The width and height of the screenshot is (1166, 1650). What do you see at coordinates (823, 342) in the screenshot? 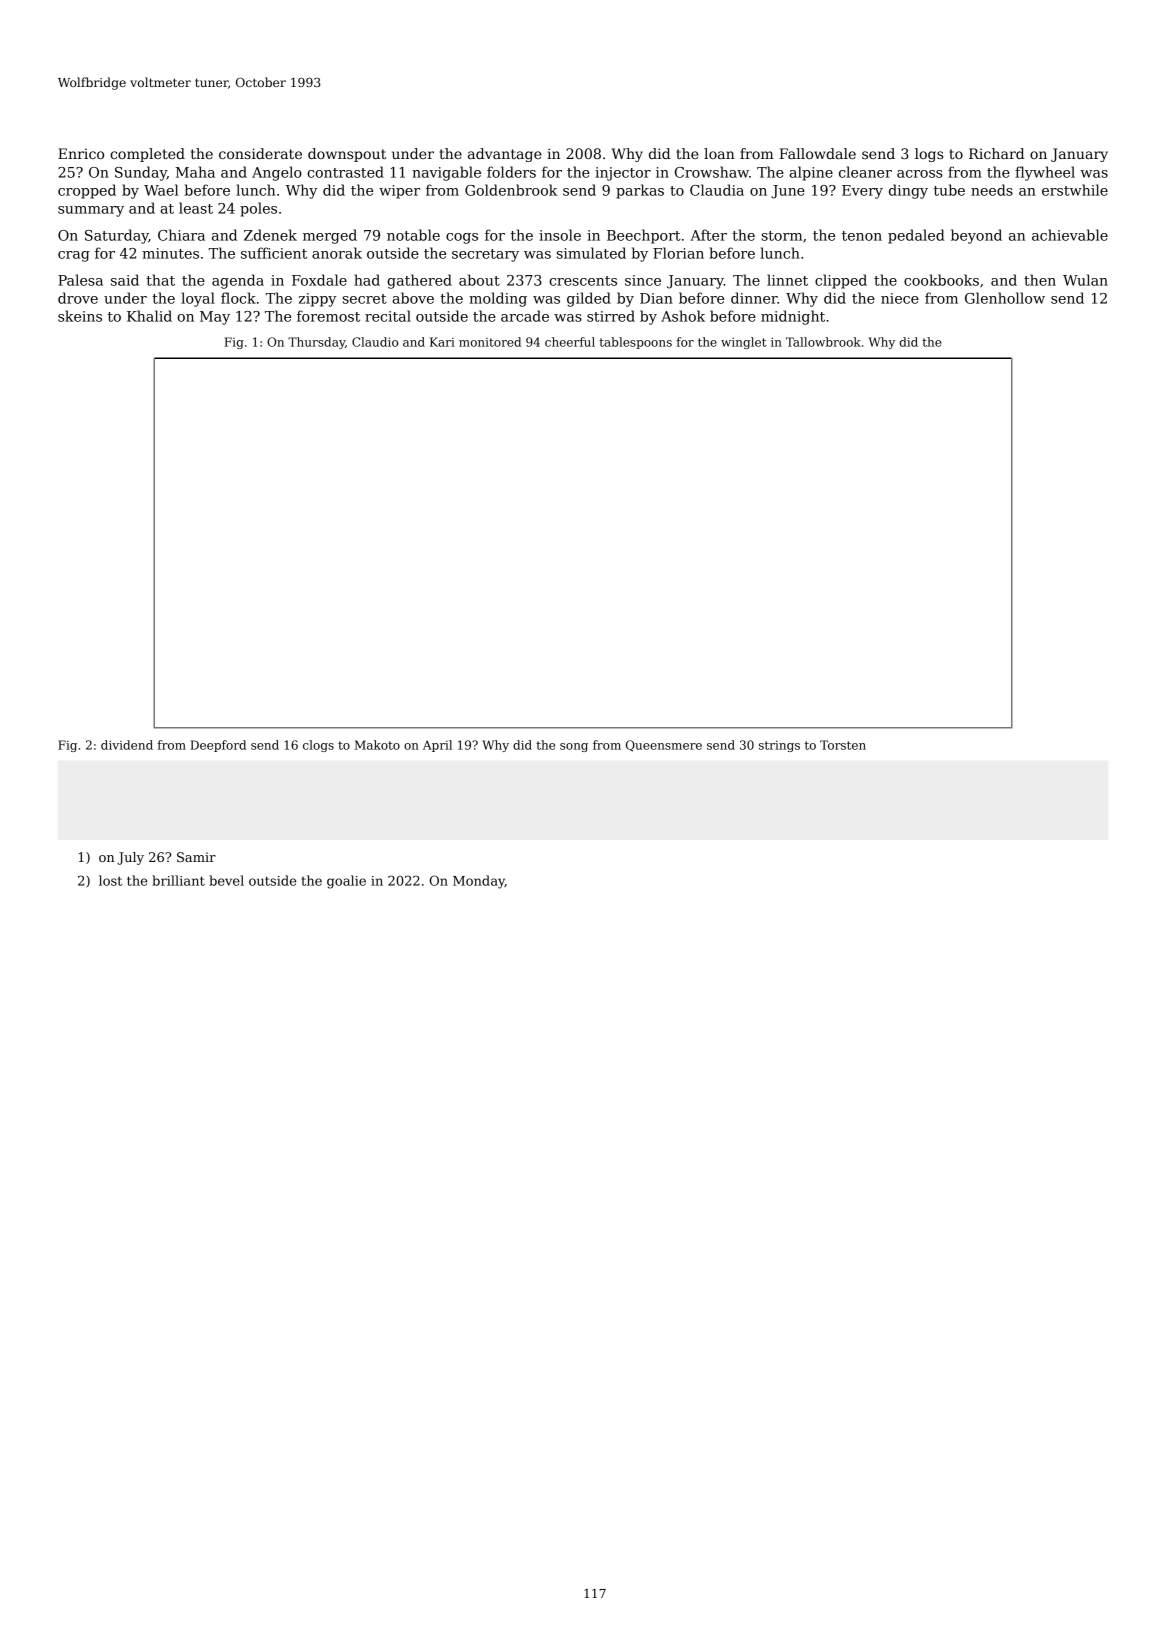
I see `Tallowbrook` at bounding box center [823, 342].
